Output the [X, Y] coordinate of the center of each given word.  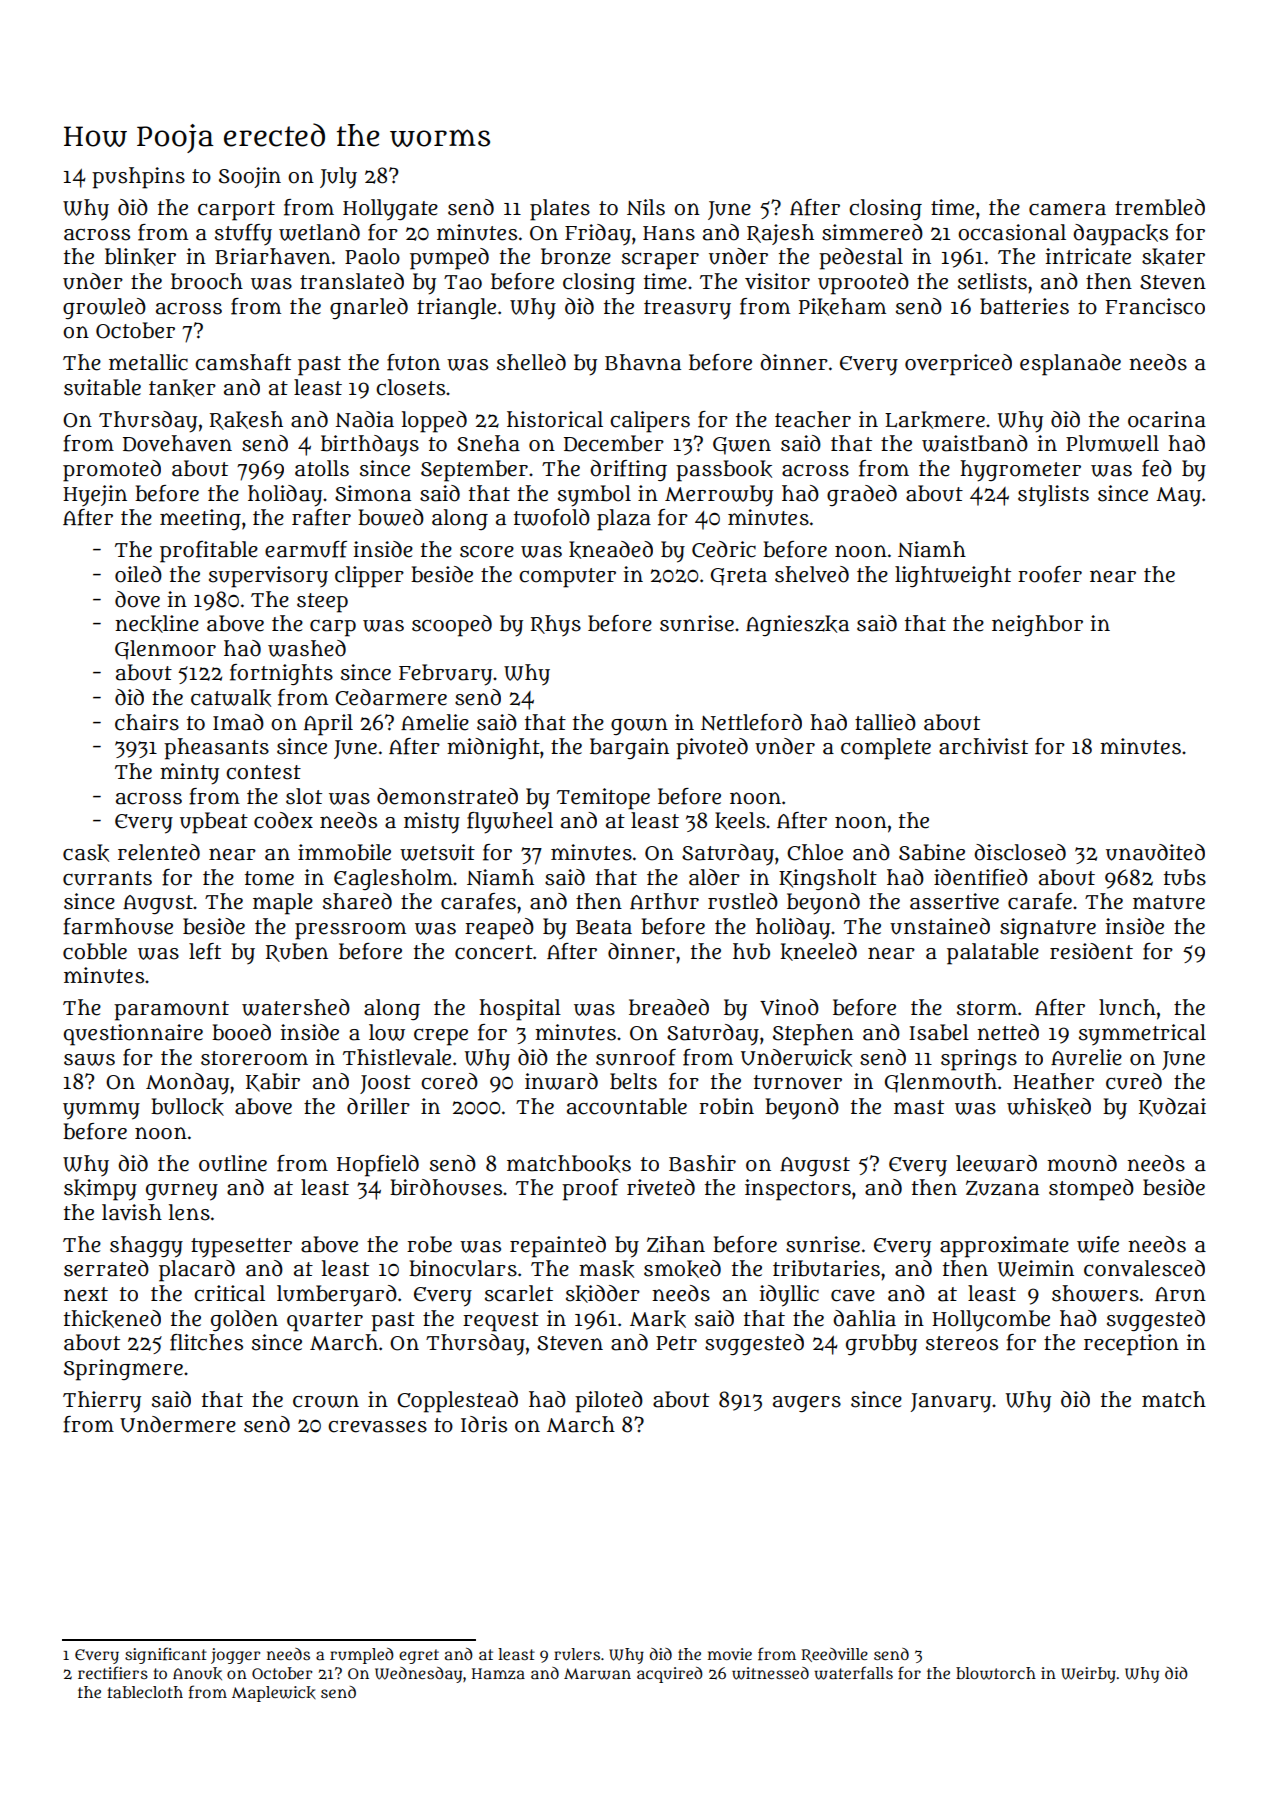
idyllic [789, 1296]
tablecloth [145, 1692]
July [338, 177]
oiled [138, 574]
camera [1067, 209]
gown [639, 726]
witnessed [770, 1673]
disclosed [1020, 852]
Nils [646, 207]
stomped [1091, 1190]
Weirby [1088, 1675]
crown [326, 1401]
